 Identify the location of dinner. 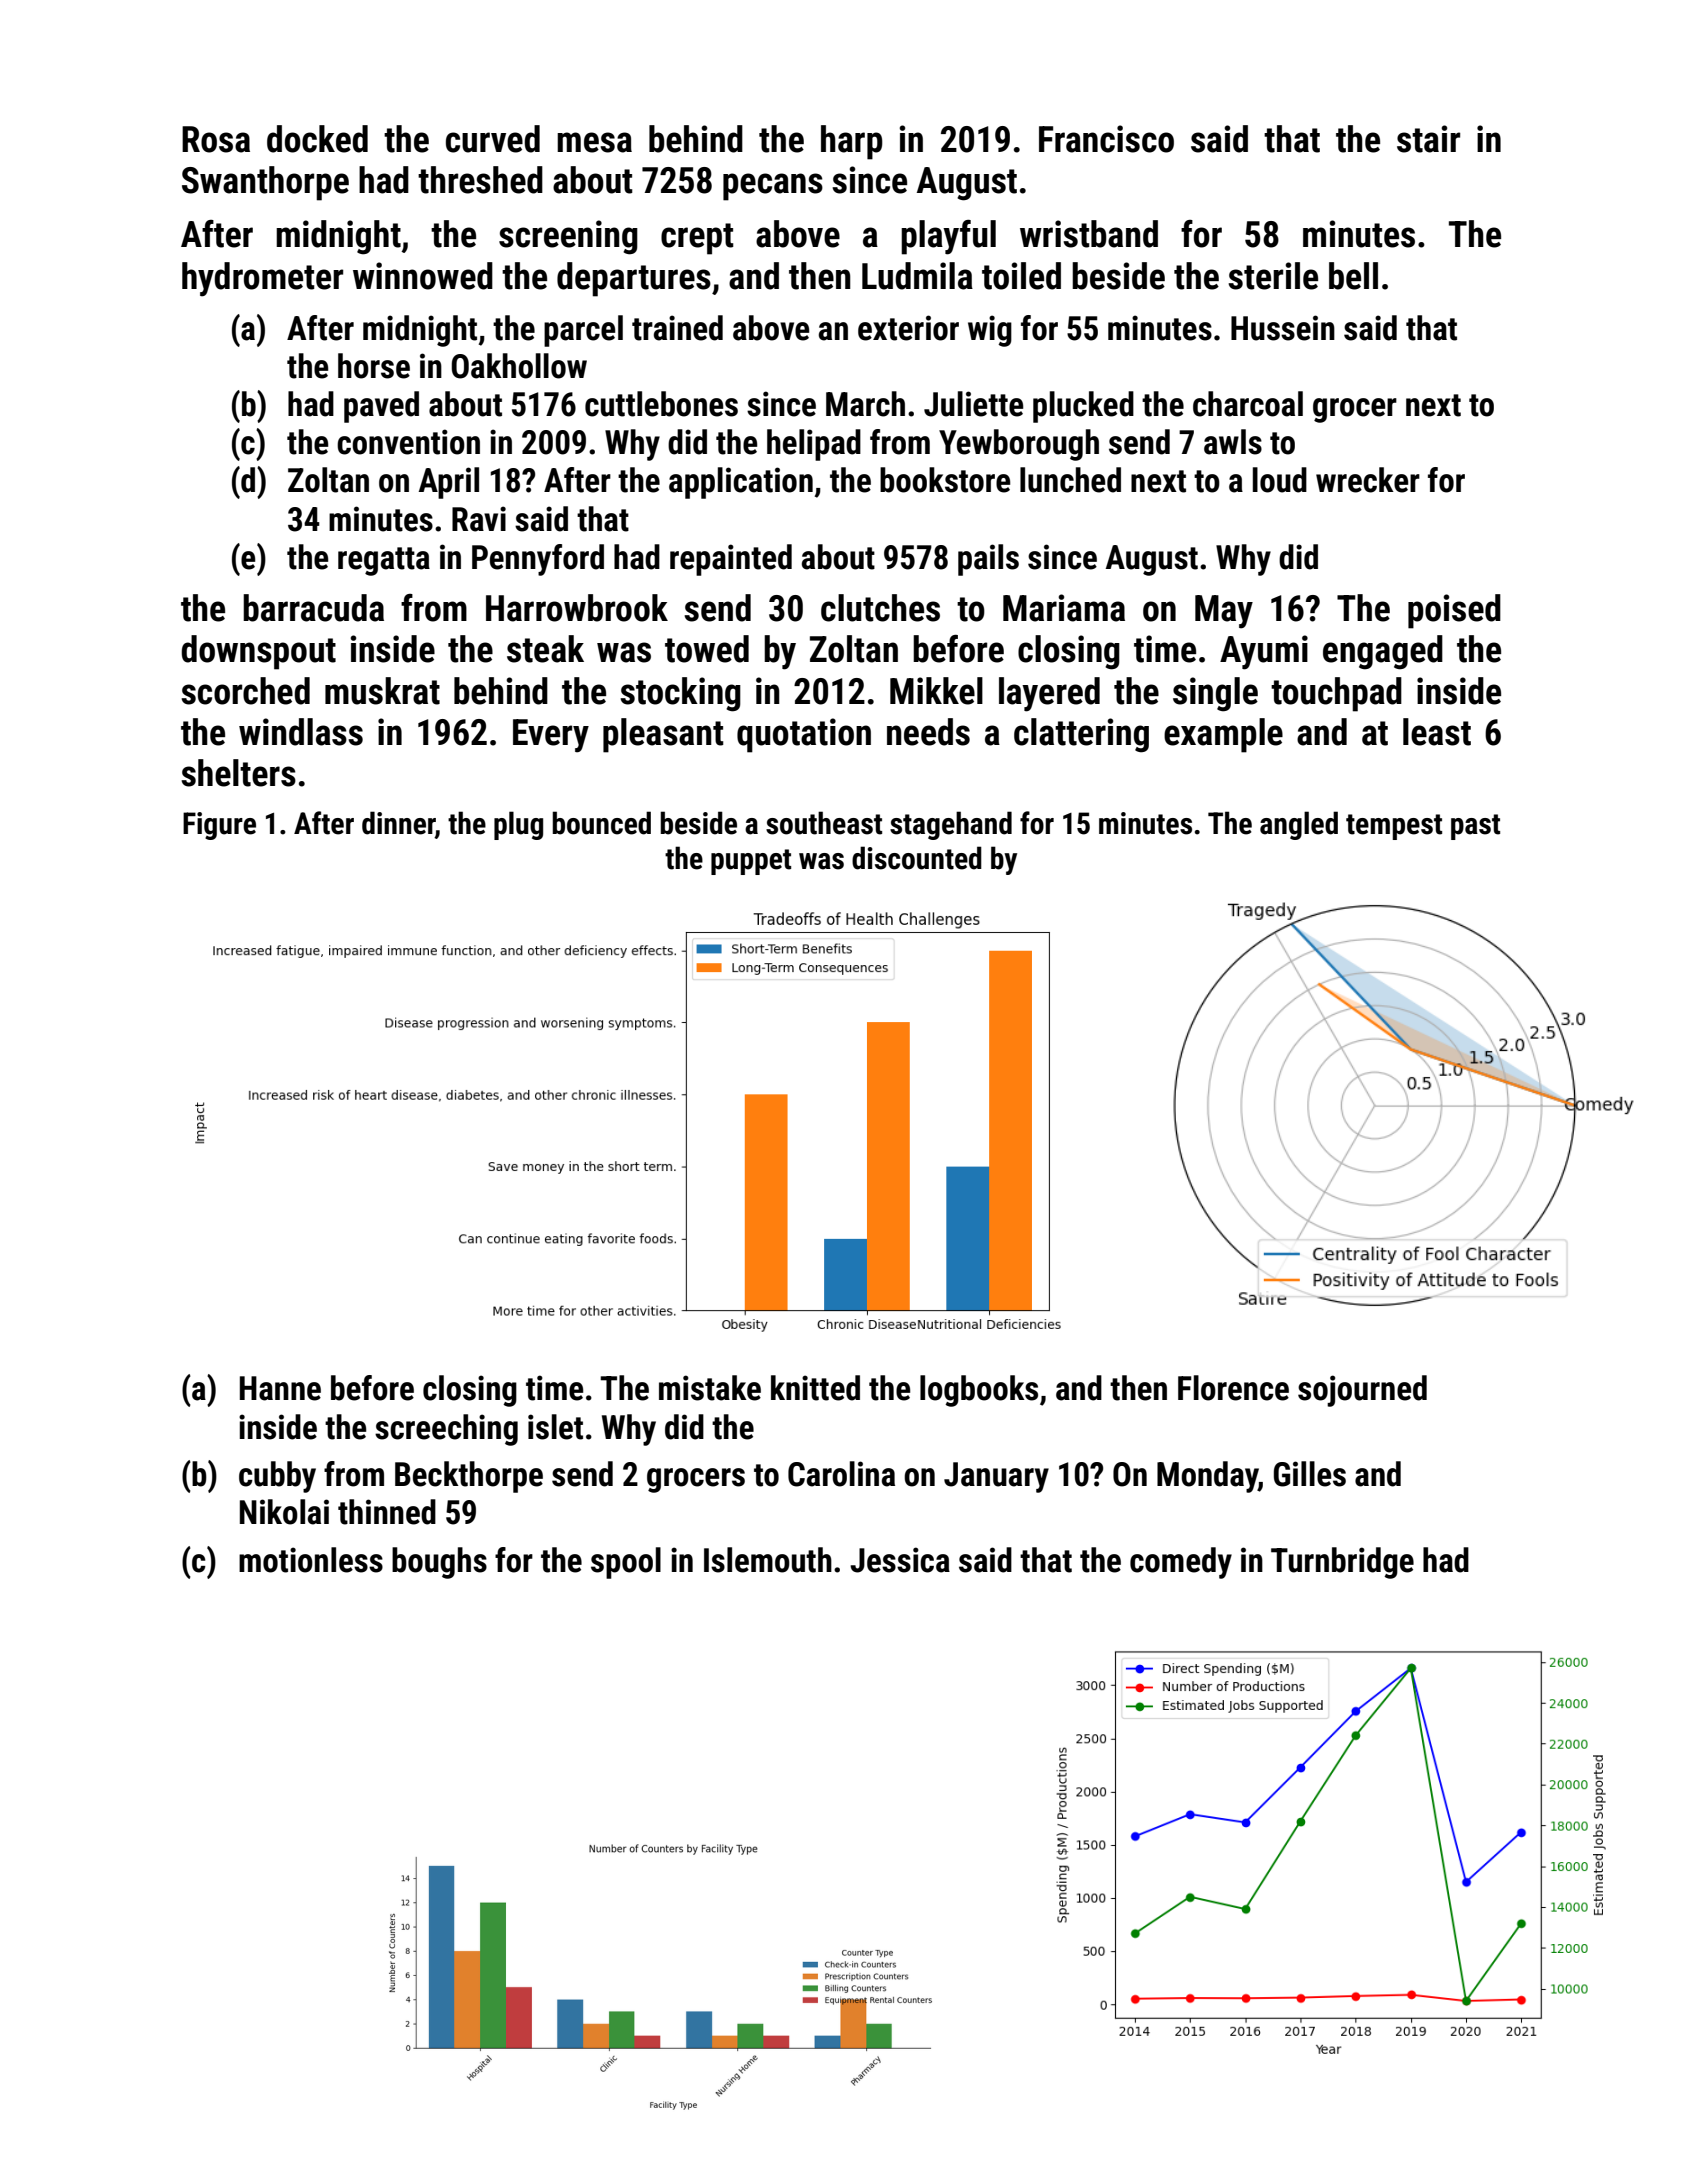
(399, 824).
